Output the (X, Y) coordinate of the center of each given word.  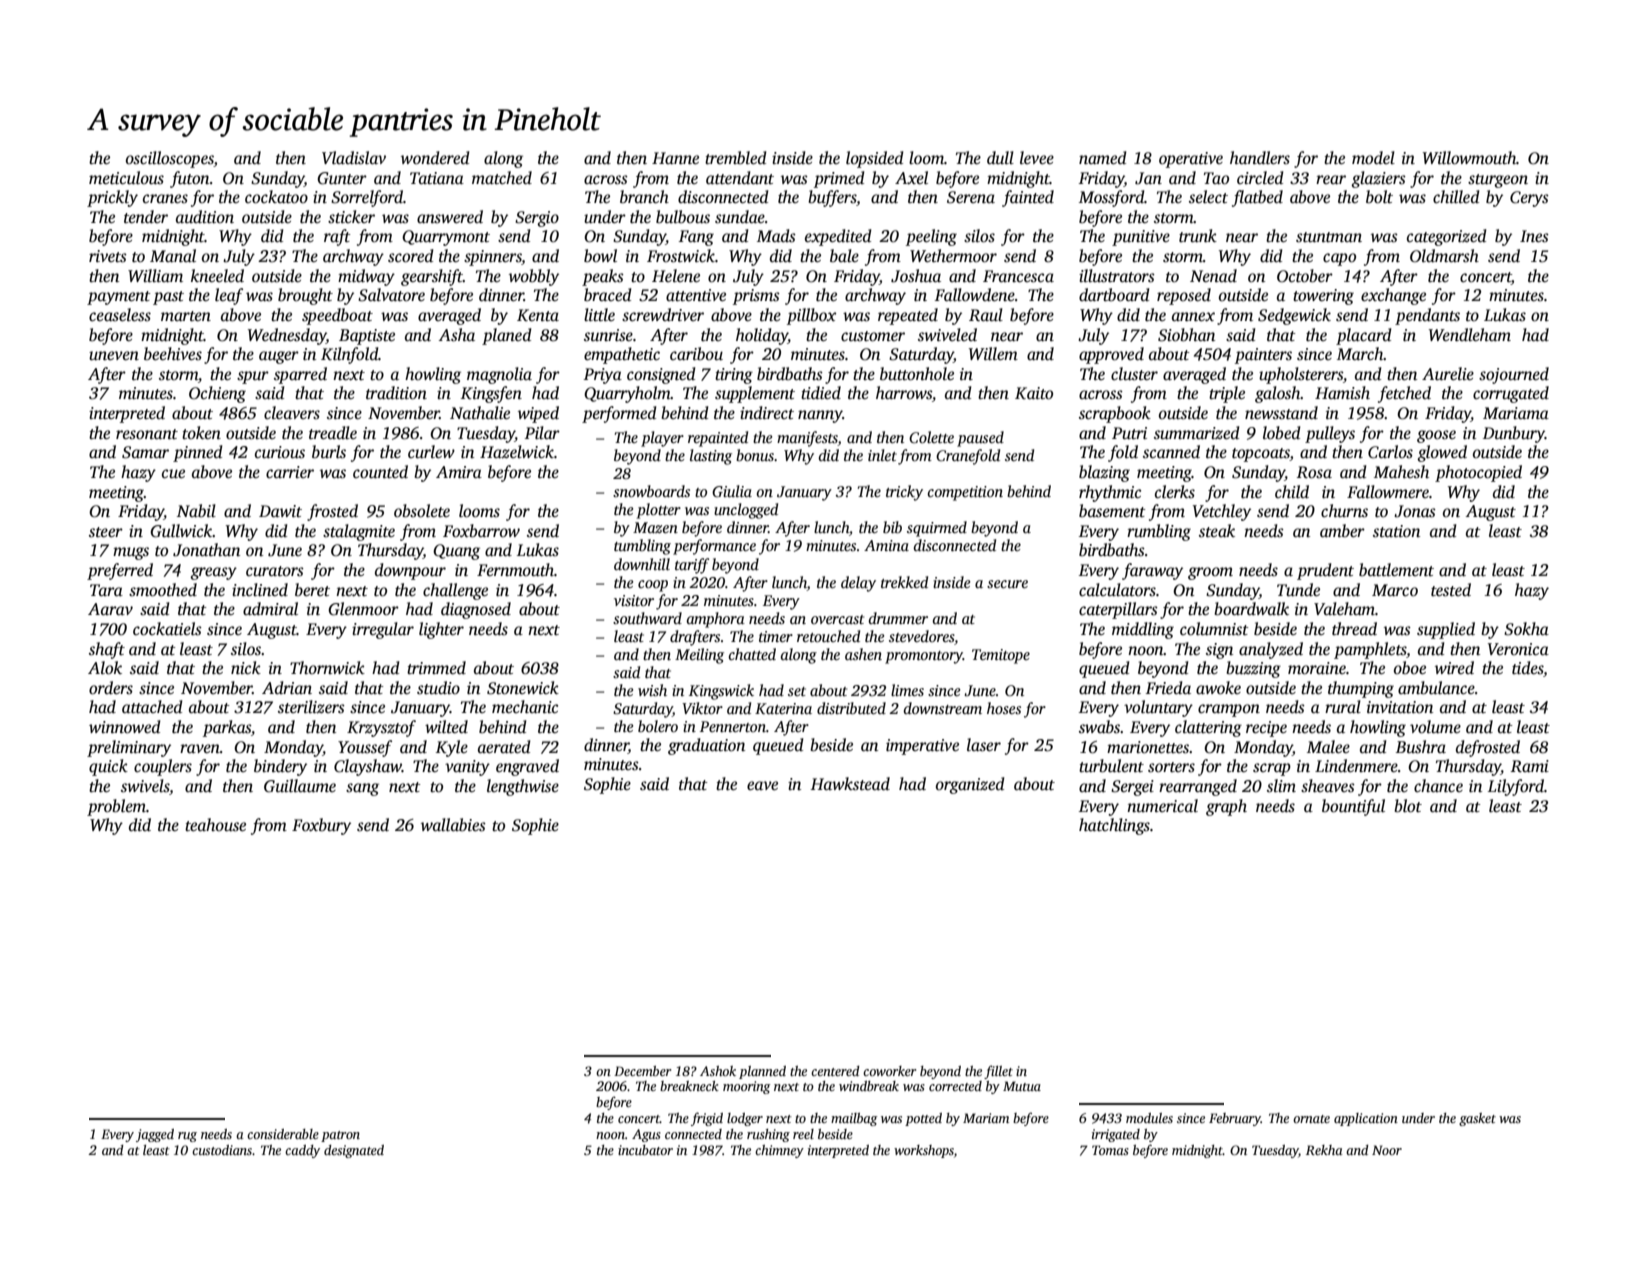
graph (1226, 807)
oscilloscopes (170, 159)
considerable (283, 1134)
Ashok (718, 1071)
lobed (1281, 433)
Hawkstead (850, 784)
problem (116, 807)
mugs (131, 553)
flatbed (1257, 198)
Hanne (675, 158)
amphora (716, 620)
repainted (718, 439)
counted (380, 472)
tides (1527, 668)
